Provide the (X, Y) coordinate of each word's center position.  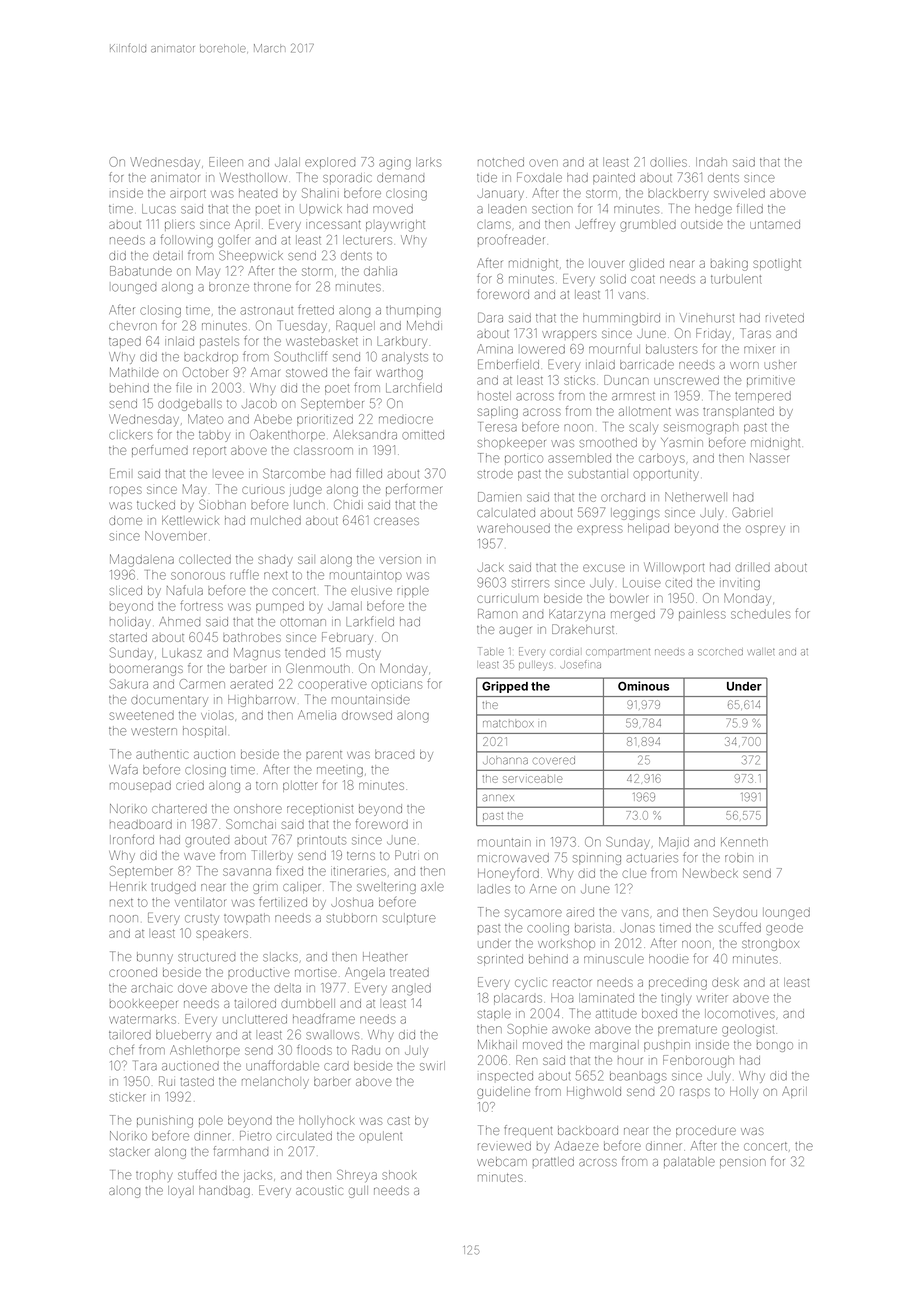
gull (358, 1192)
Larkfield (370, 621)
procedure (706, 1131)
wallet (762, 652)
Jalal (287, 162)
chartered (179, 809)
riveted (785, 318)
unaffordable (282, 1065)
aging (395, 164)
